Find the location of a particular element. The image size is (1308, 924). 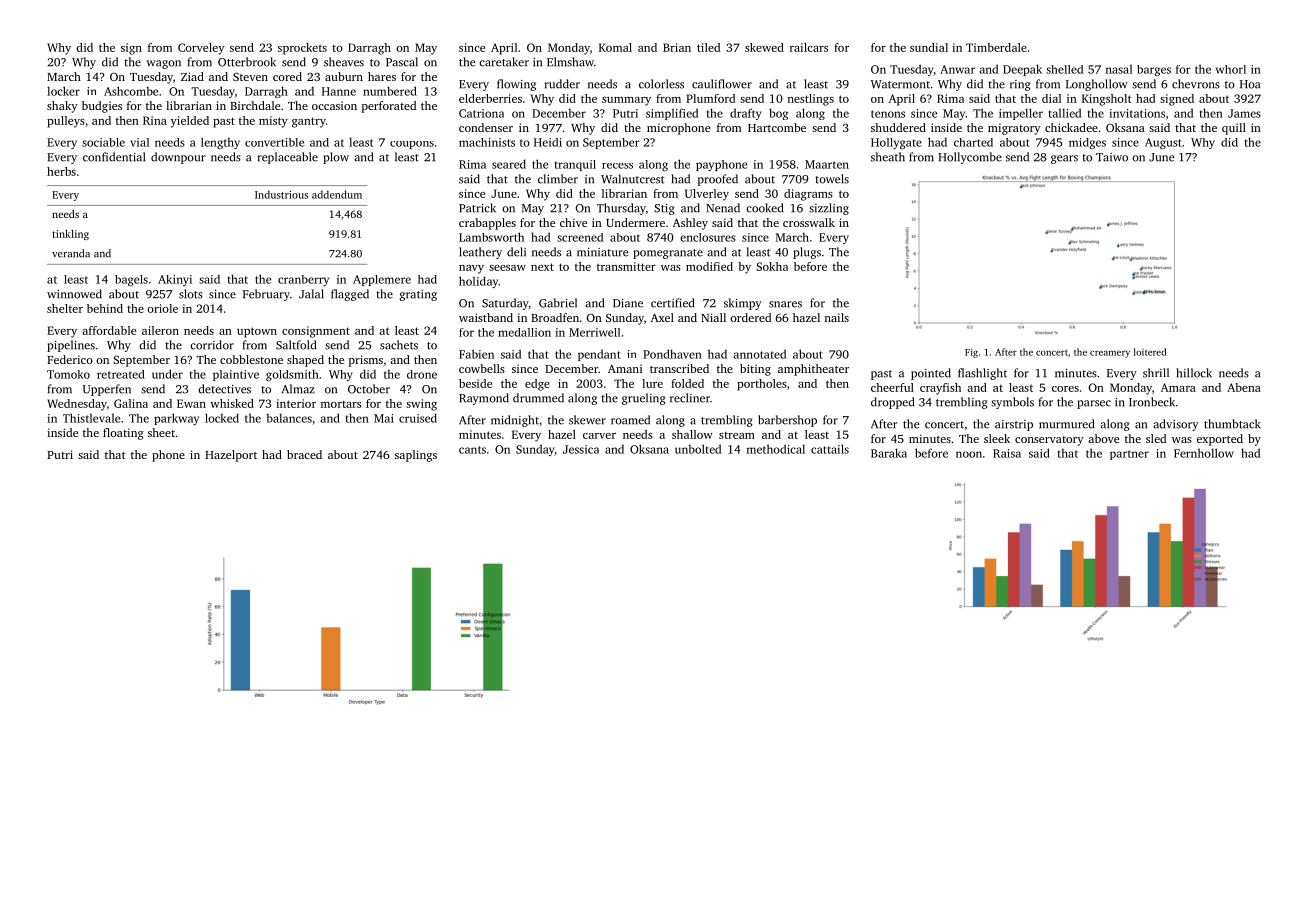

Pondhaven is located at coordinates (672, 354).
